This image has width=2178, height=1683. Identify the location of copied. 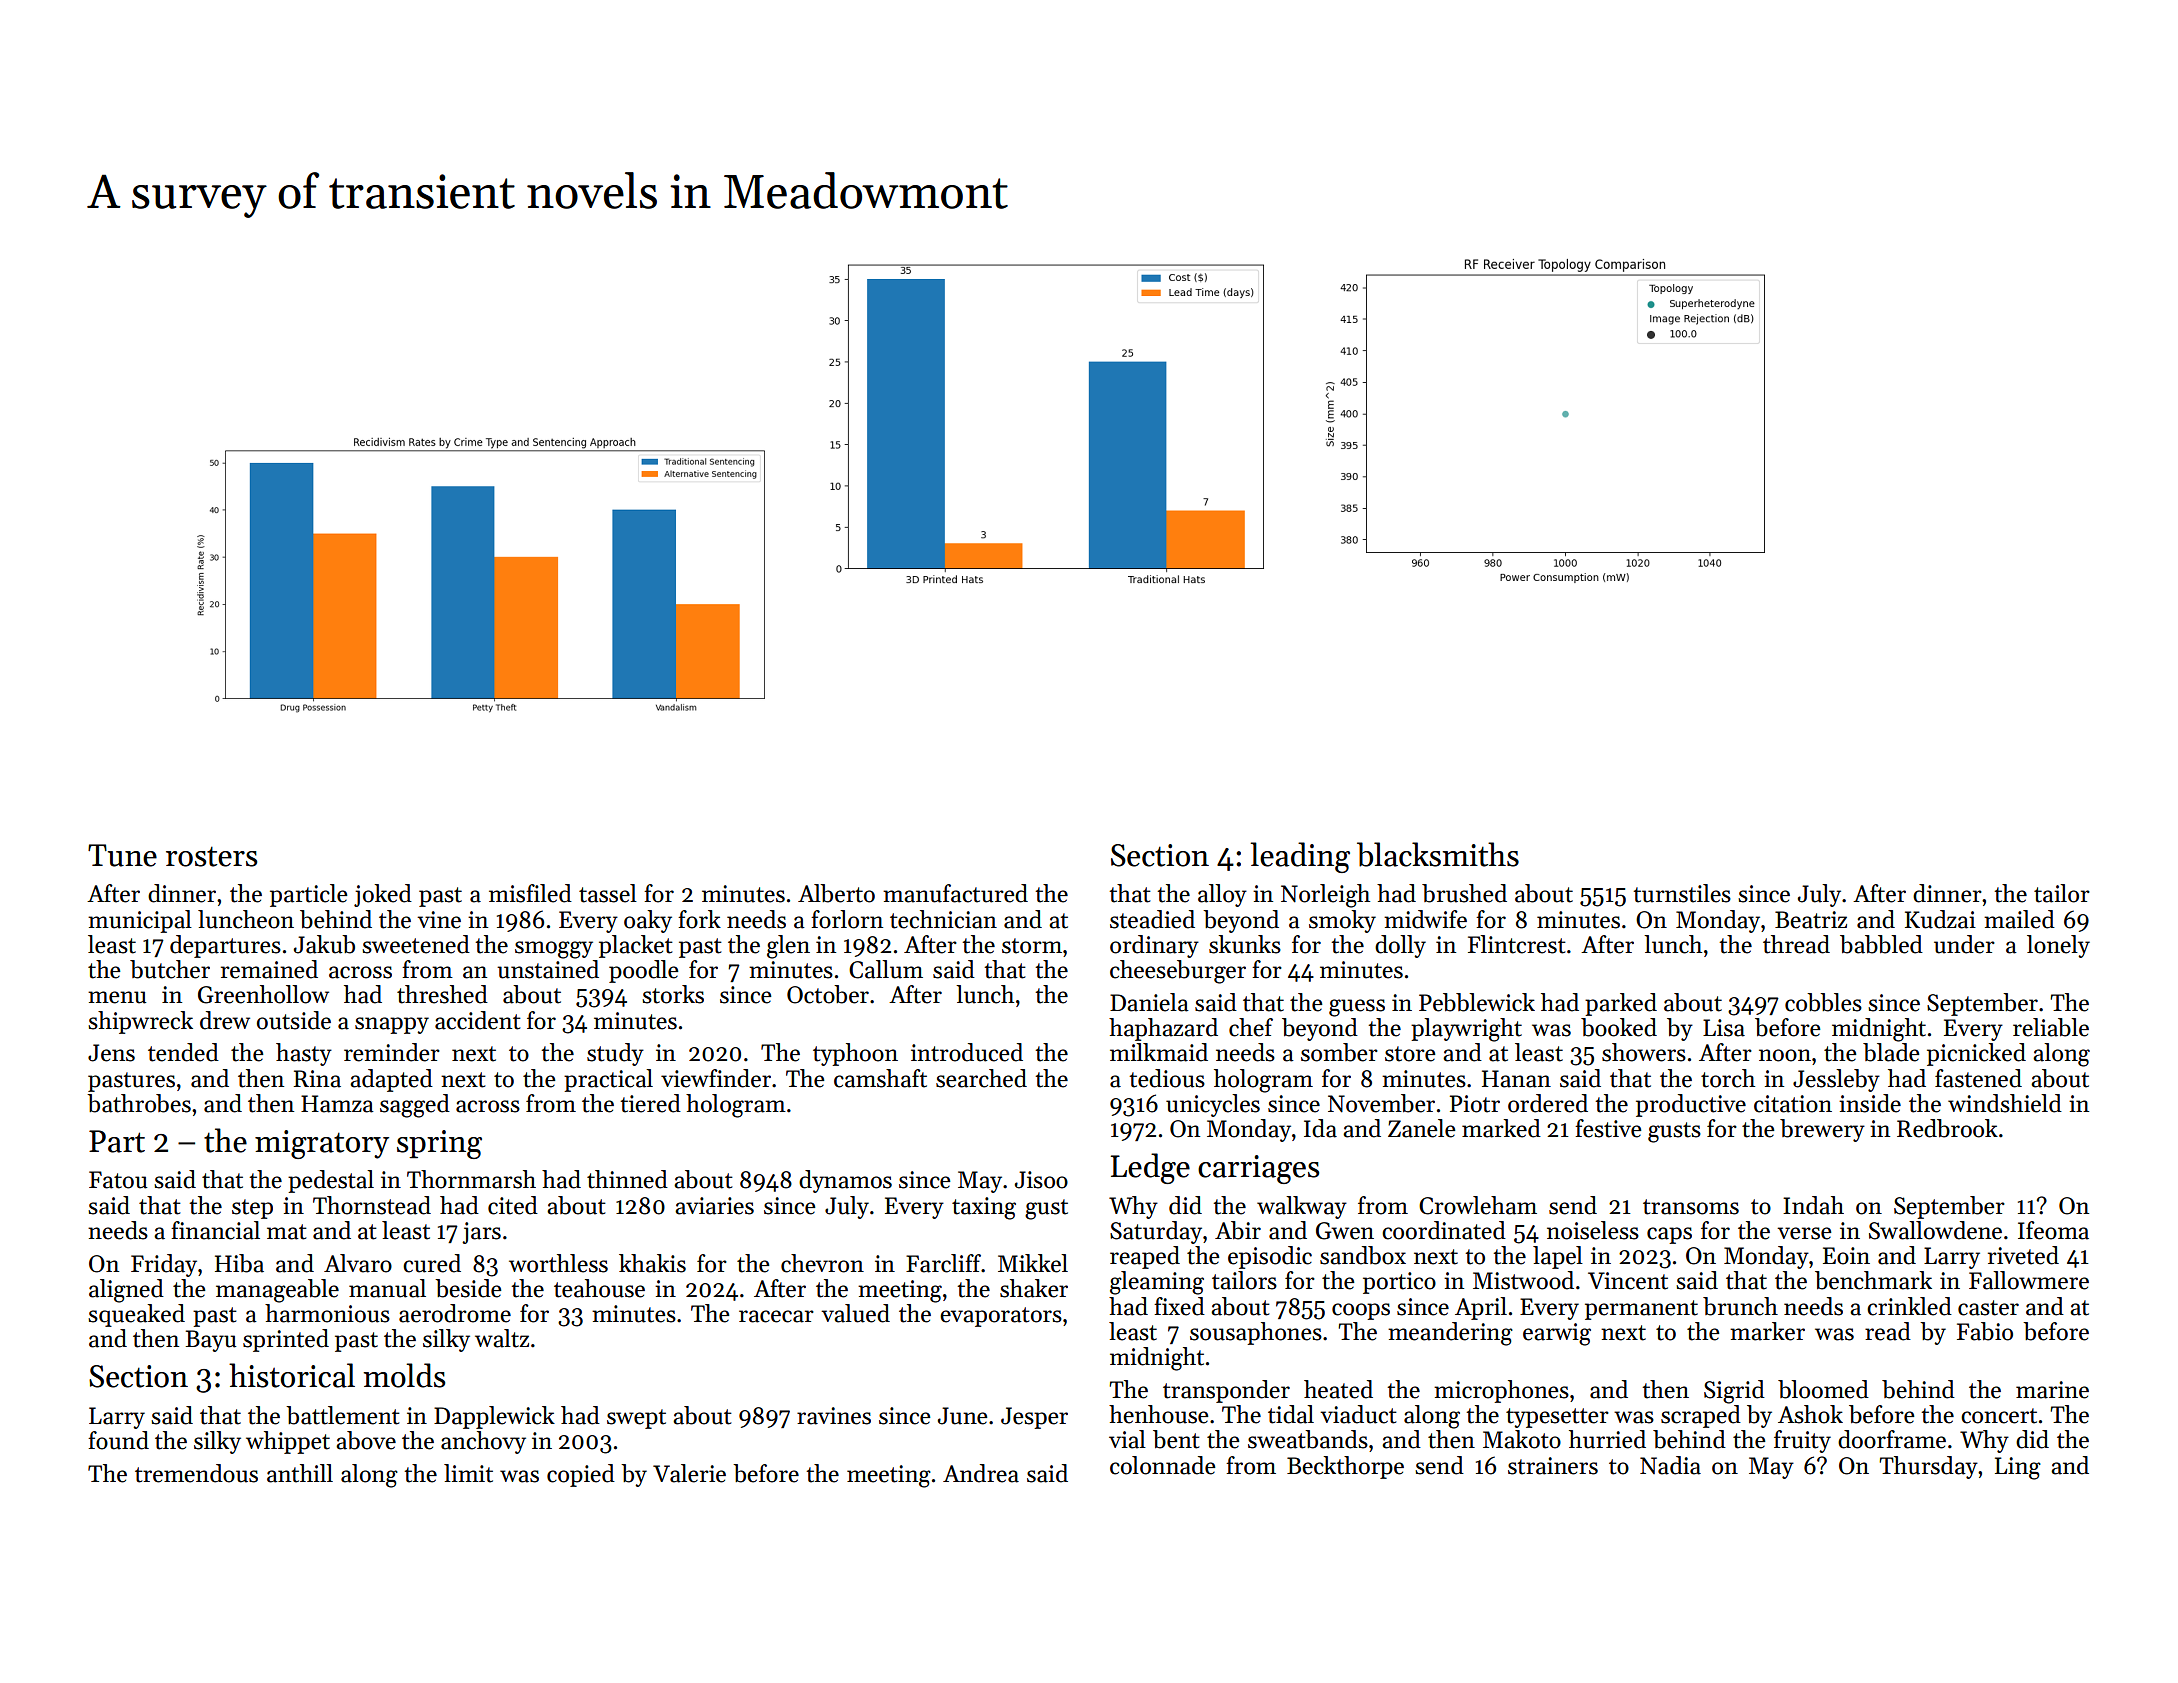
(581, 1475).
